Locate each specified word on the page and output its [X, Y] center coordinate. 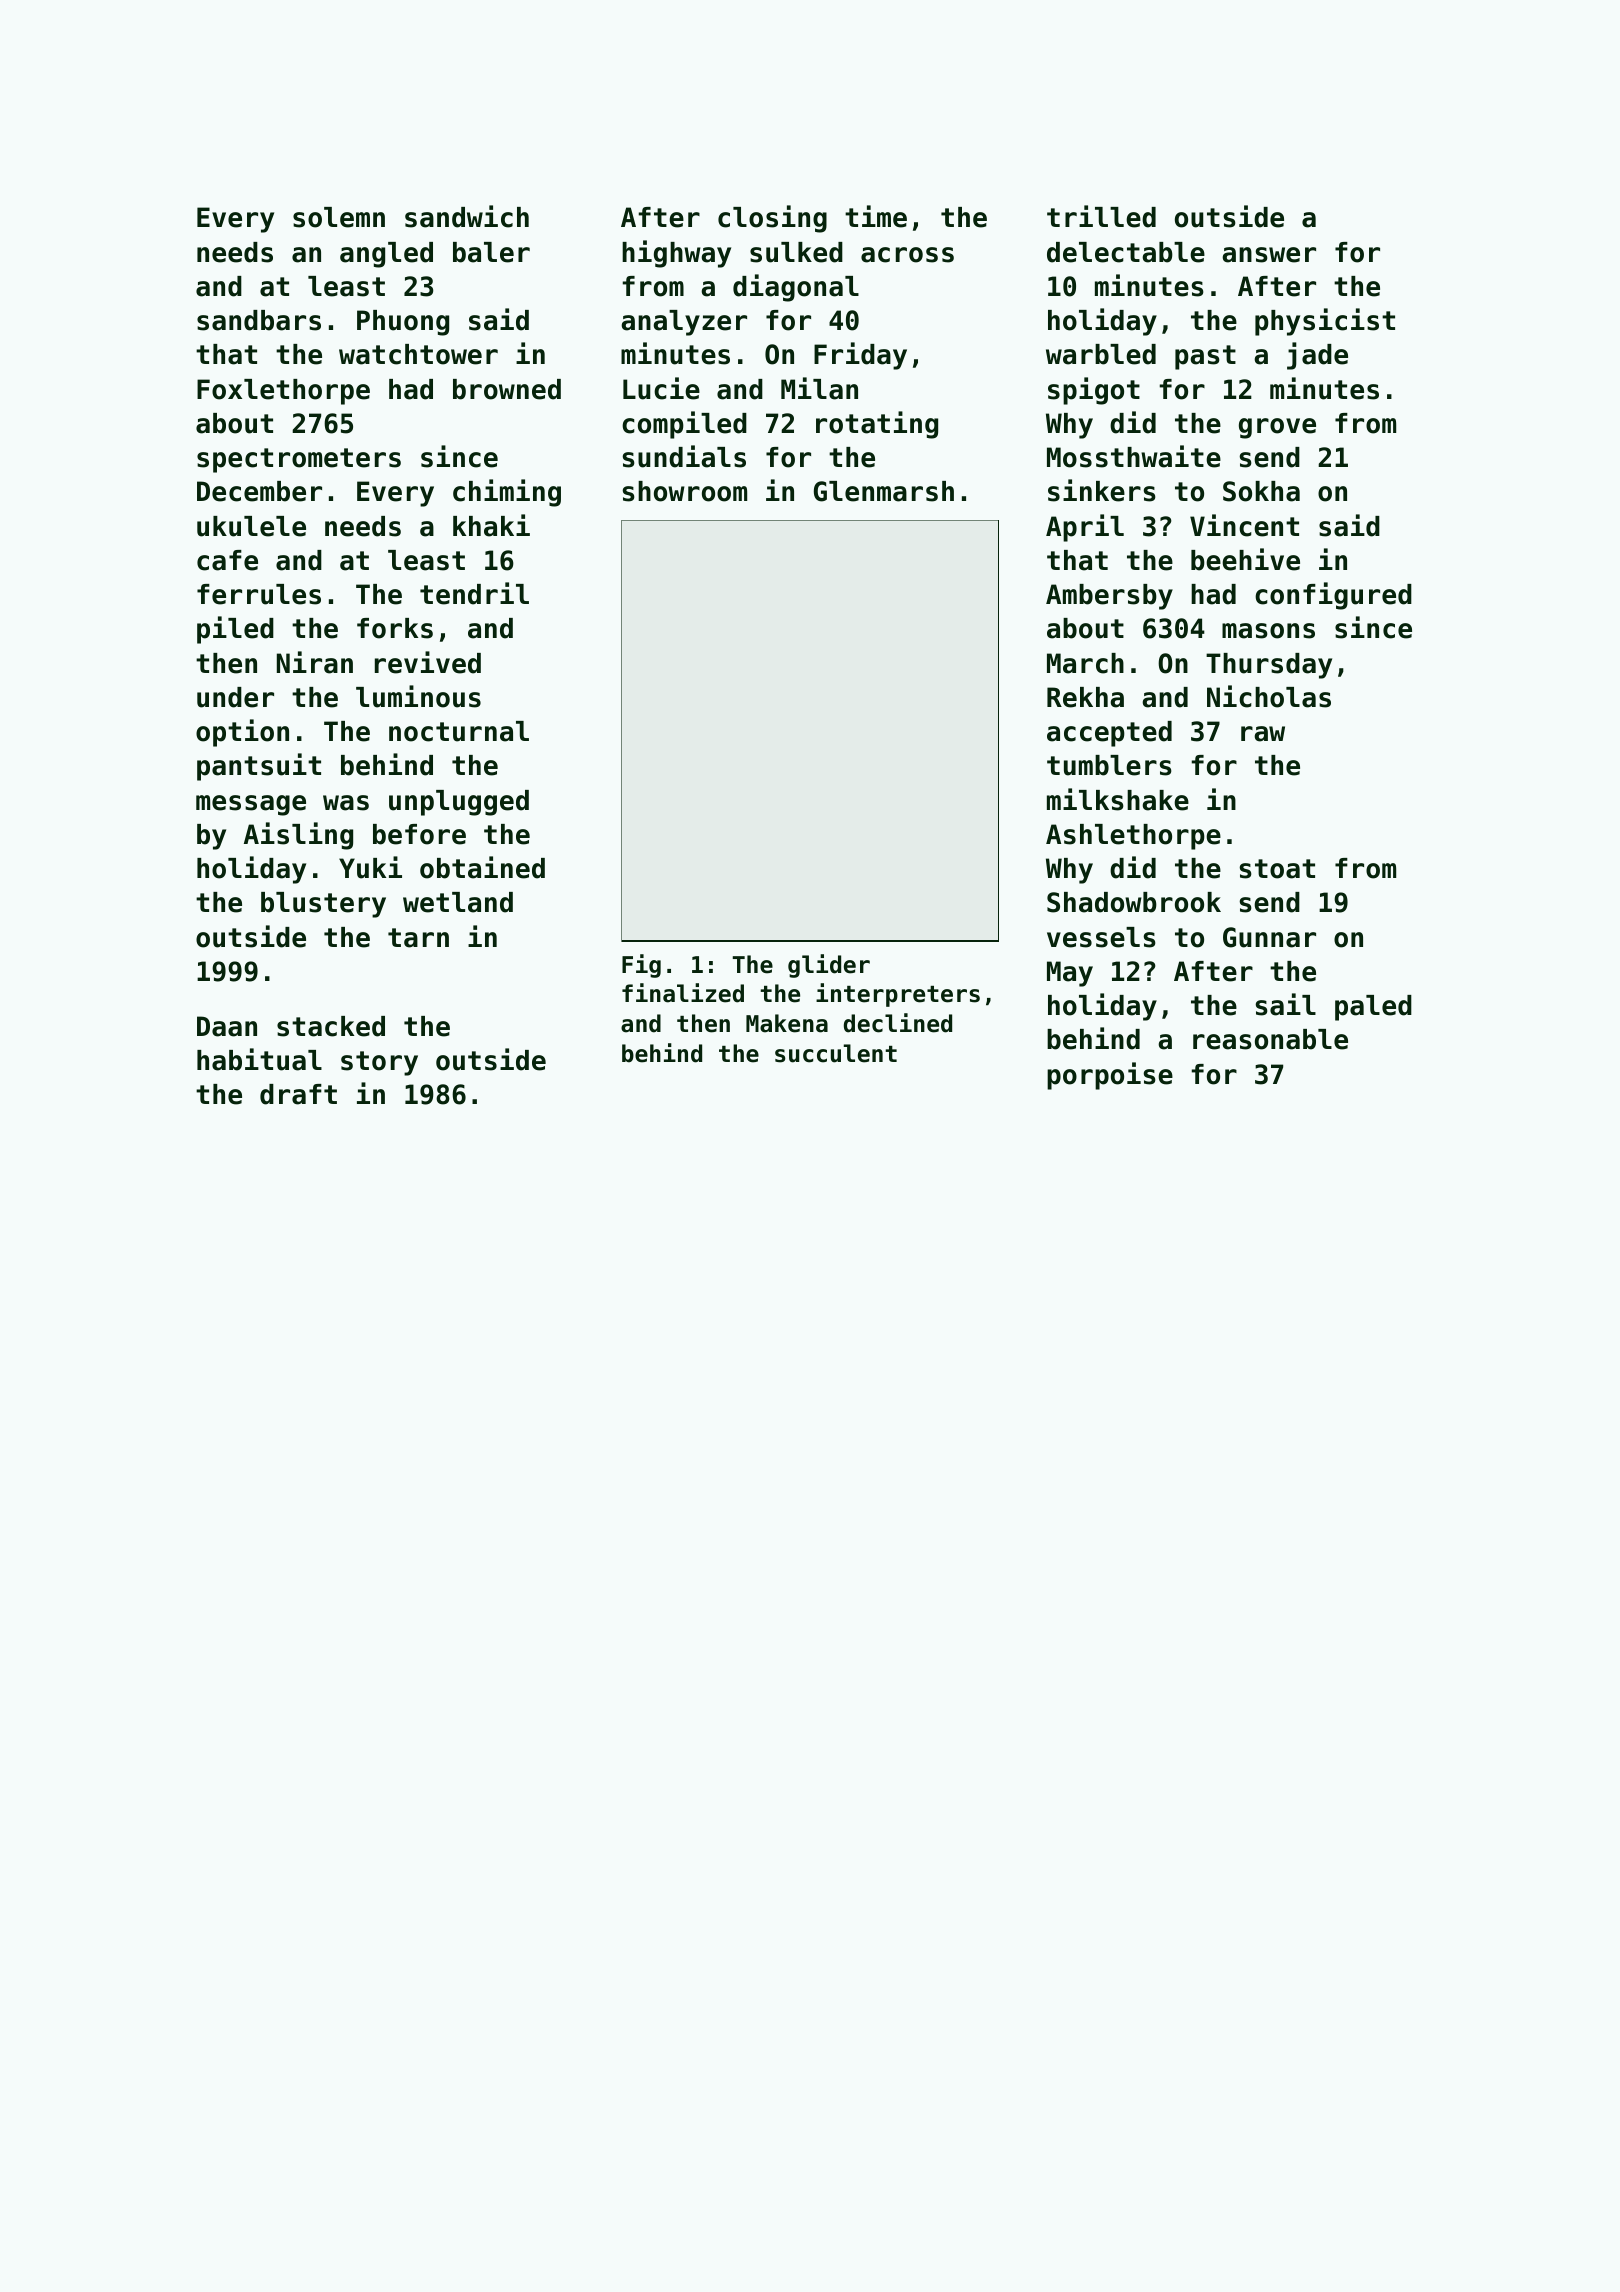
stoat [1277, 869]
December [259, 491]
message [251, 805]
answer [1269, 255]
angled [386, 255]
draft [298, 1094]
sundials [684, 456]
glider [829, 966]
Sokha [1261, 491]
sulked [796, 252]
